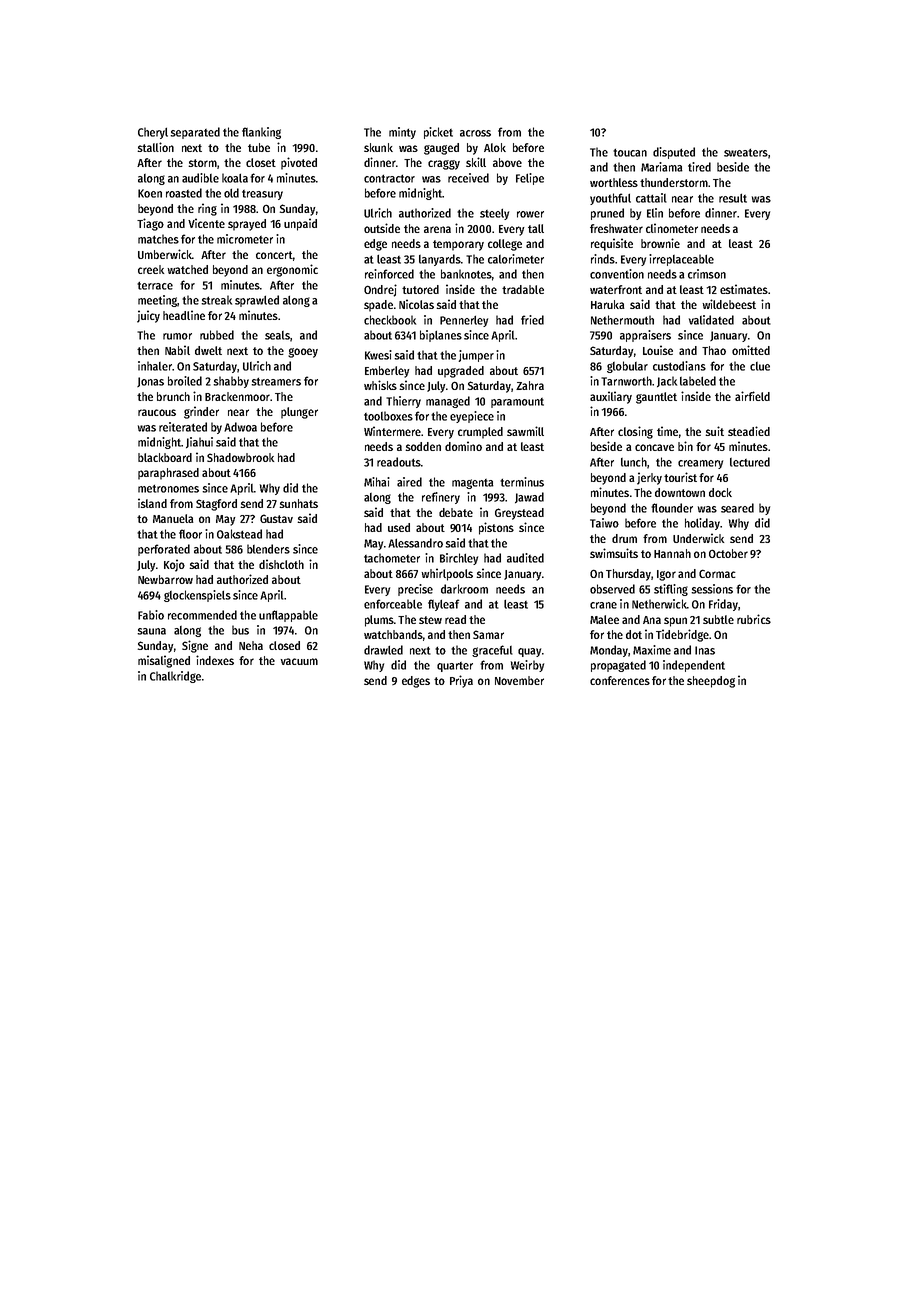 This screenshot has width=908, height=1316. I want to click on Adwoa, so click(240, 427).
